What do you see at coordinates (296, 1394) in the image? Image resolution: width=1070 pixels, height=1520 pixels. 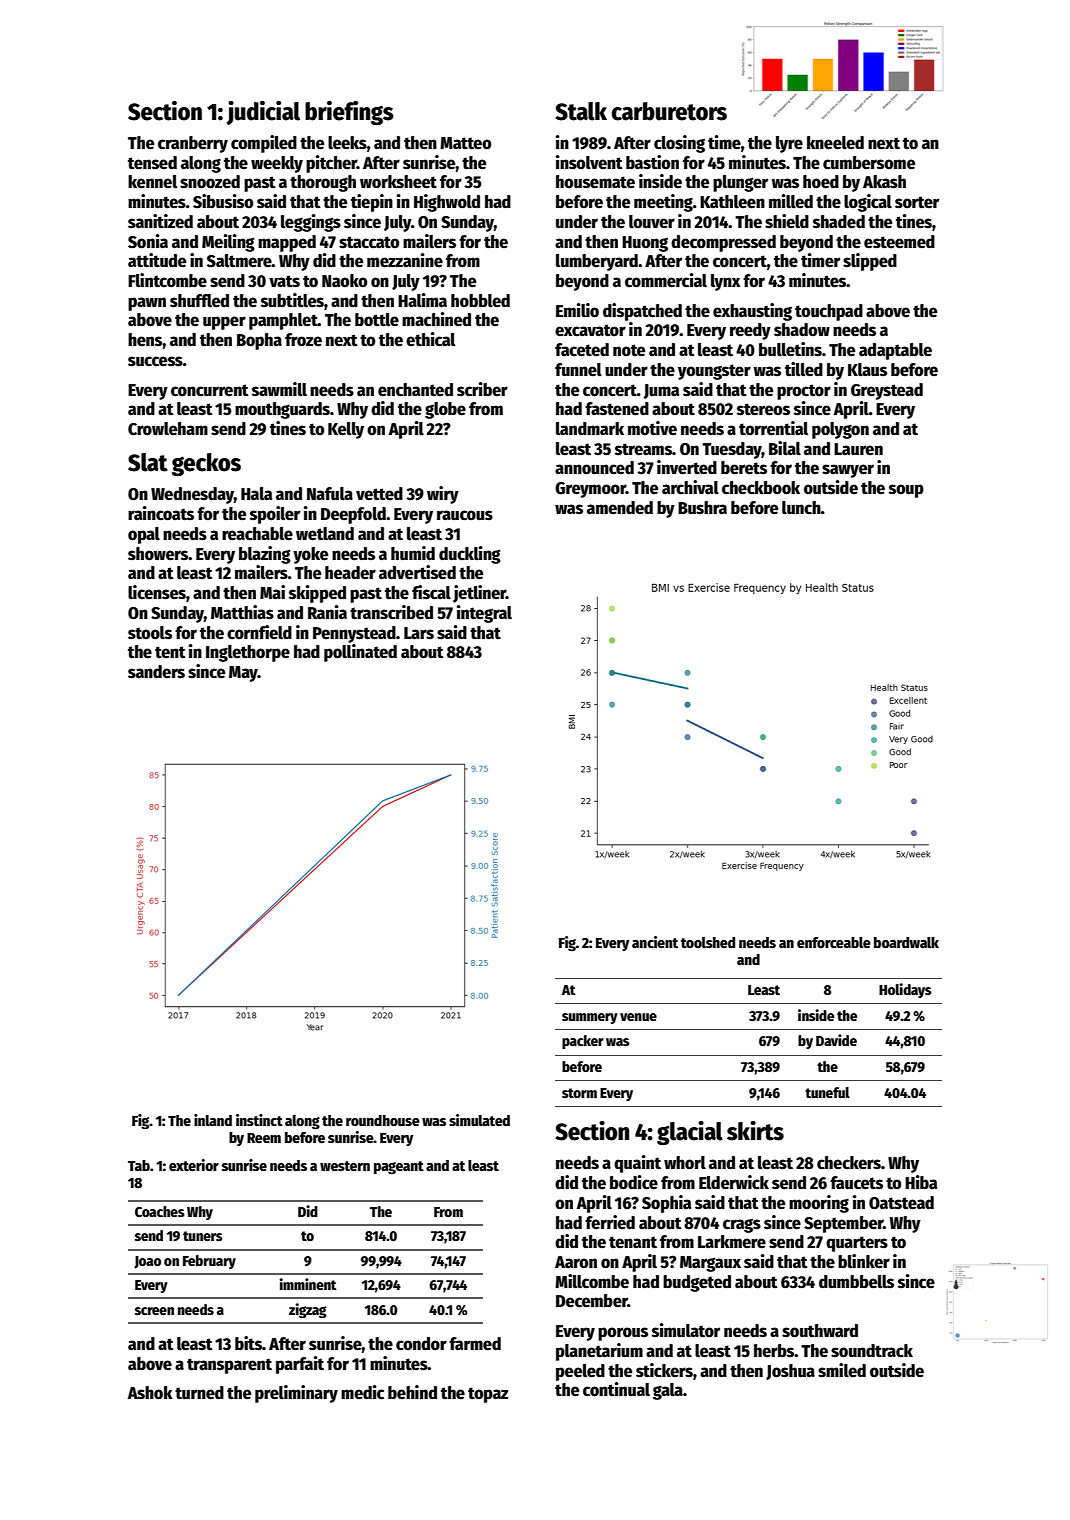 I see `preliminary` at bounding box center [296, 1394].
